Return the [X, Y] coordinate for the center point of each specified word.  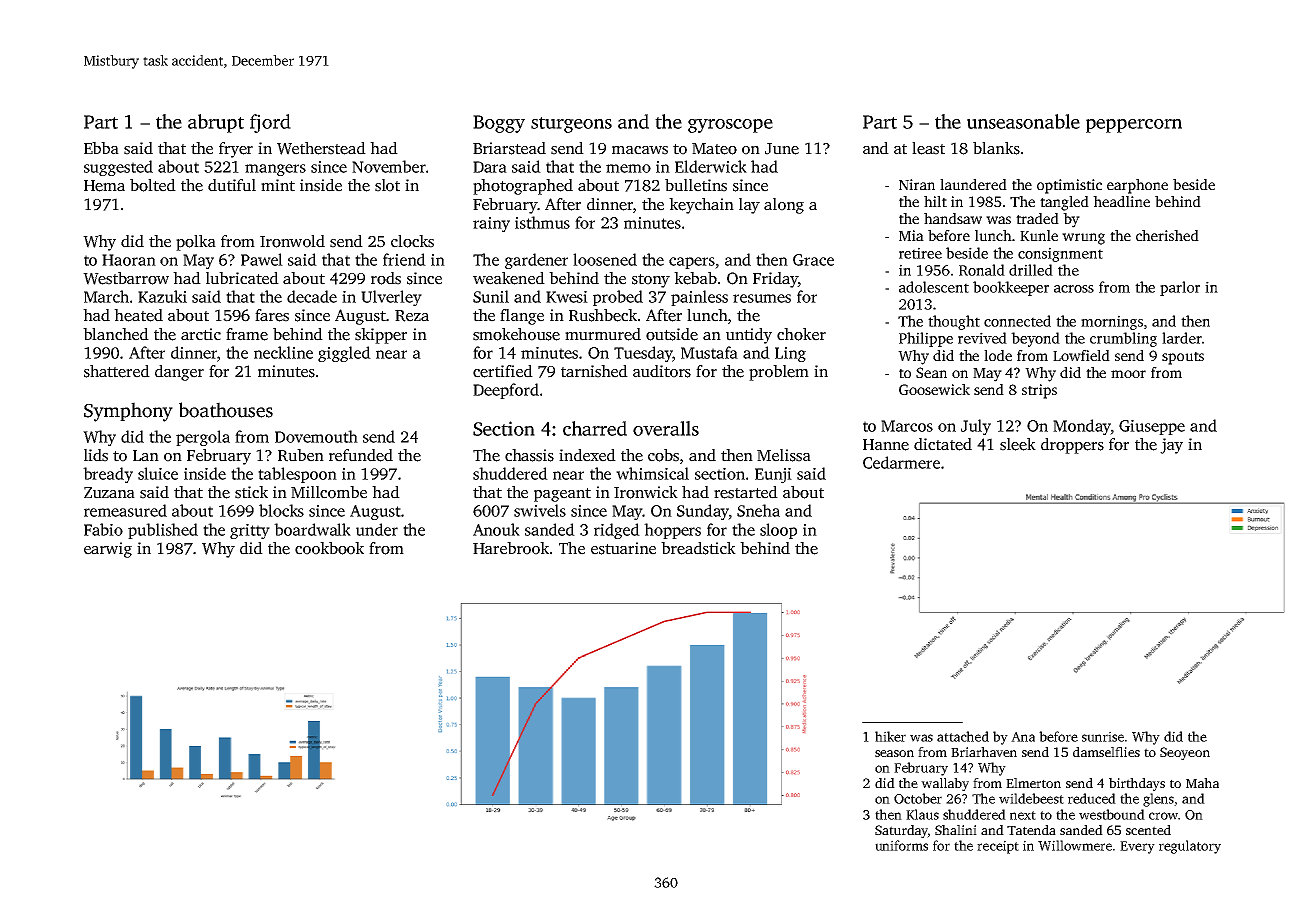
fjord [270, 123]
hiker [890, 736]
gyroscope [730, 126]
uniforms [901, 845]
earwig [108, 550]
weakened [509, 278]
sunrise [1103, 736]
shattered [117, 371]
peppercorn [1134, 126]
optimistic [1069, 186]
